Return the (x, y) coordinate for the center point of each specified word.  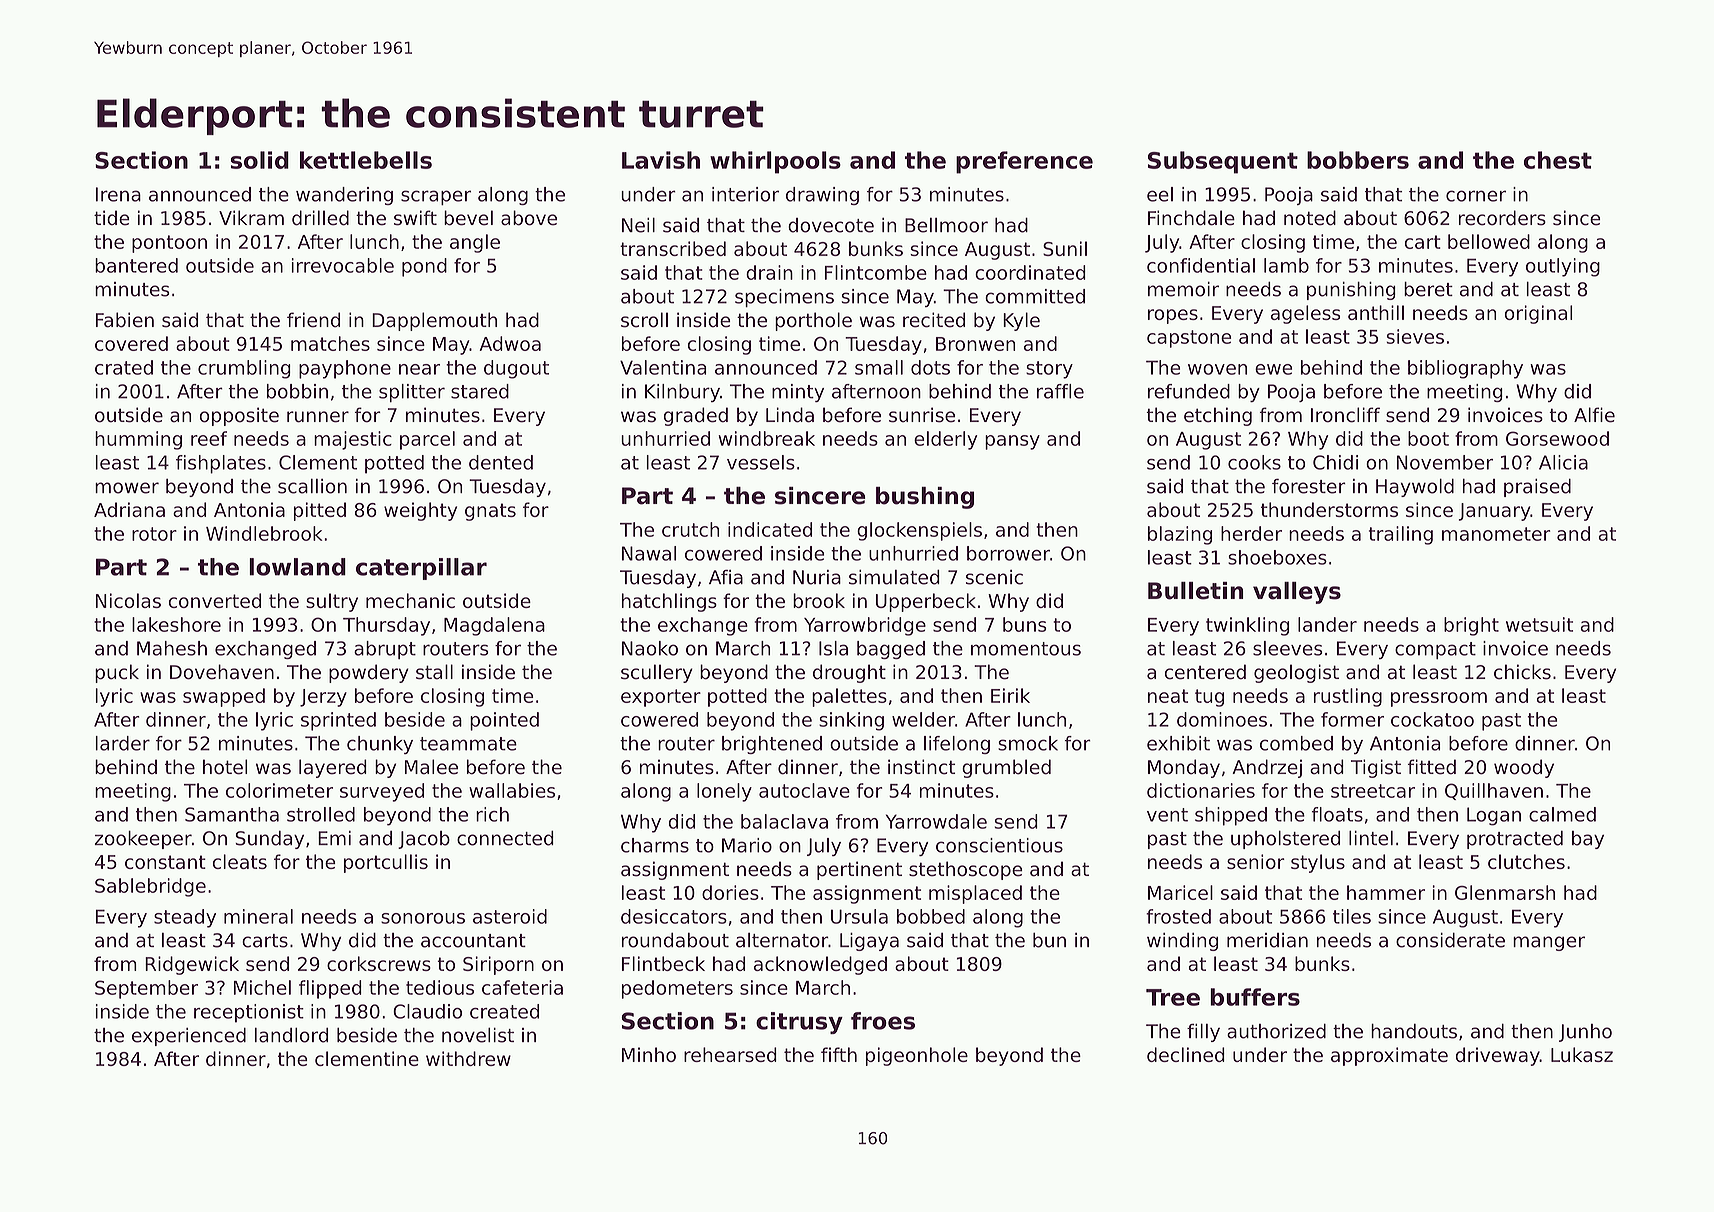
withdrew (468, 1058)
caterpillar (421, 569)
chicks (1522, 672)
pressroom (1439, 699)
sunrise (922, 415)
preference (1024, 162)
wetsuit (1539, 624)
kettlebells (366, 160)
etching (1218, 416)
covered (131, 343)
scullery (657, 673)
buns (1025, 624)
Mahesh (172, 648)
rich (492, 814)
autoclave (804, 790)
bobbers (1358, 160)
